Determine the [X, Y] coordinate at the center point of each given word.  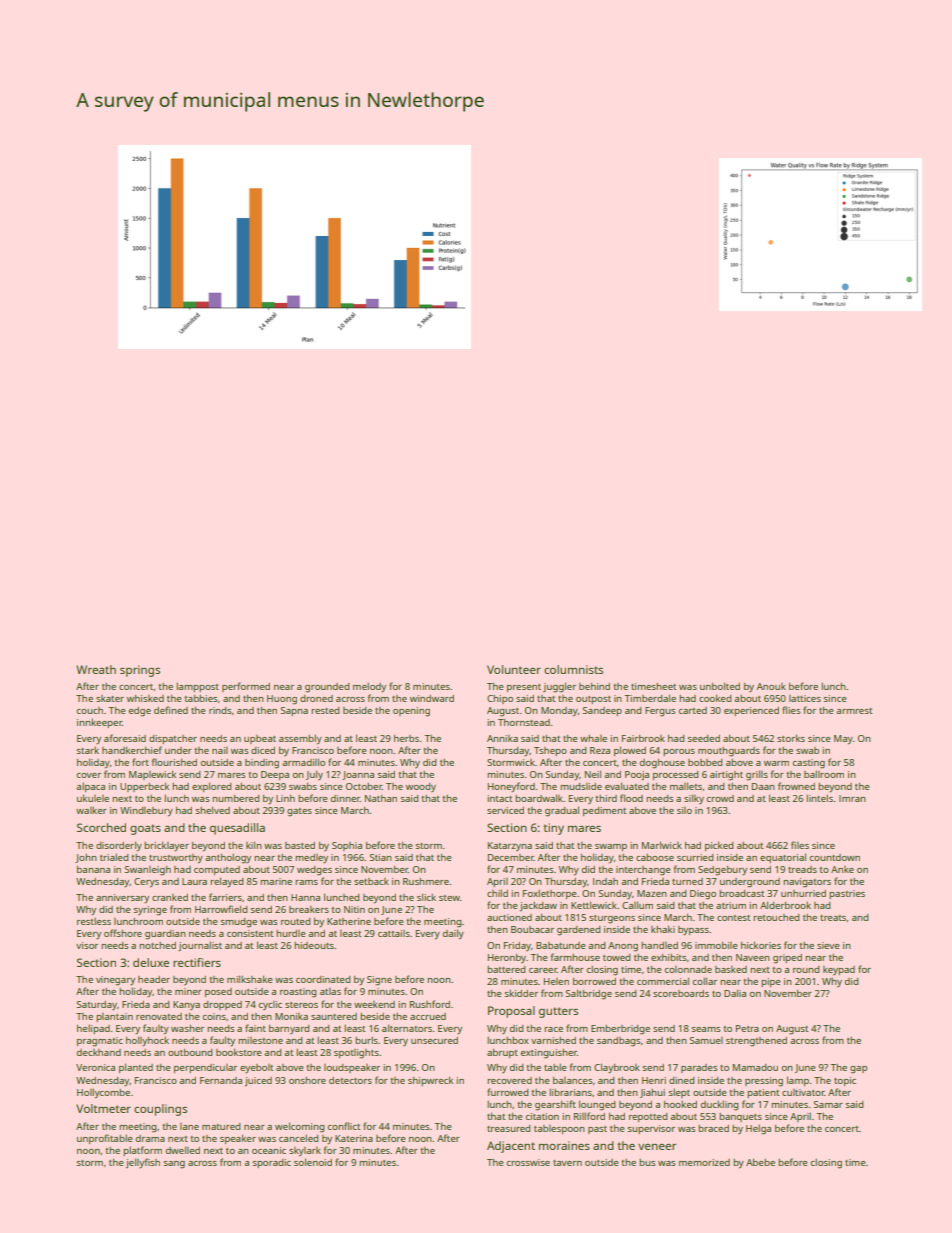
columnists [573, 669]
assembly [300, 739]
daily [453, 934]
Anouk [771, 686]
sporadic [272, 1163]
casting [809, 764]
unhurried [803, 893]
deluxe [151, 962]
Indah [605, 881]
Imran [852, 798]
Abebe [760, 1162]
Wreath [96, 669]
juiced [258, 1082]
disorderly [119, 846]
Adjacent [511, 1147]
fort [140, 762]
